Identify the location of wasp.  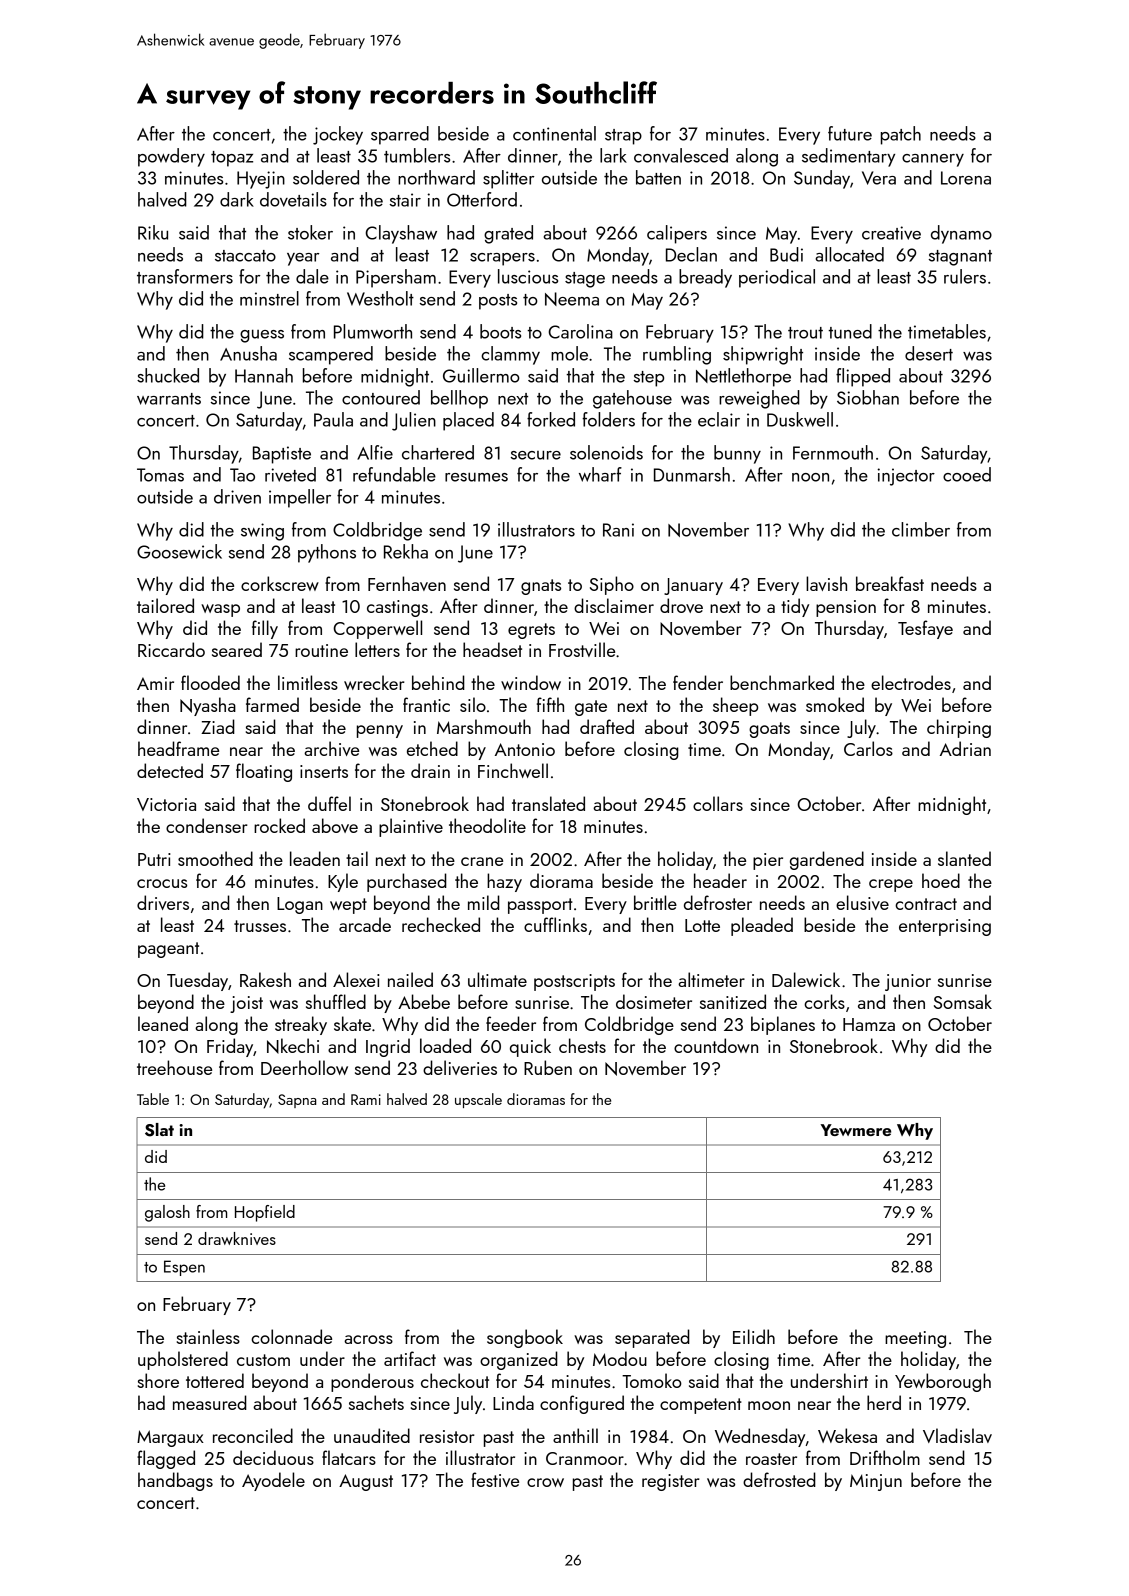
(220, 610).
